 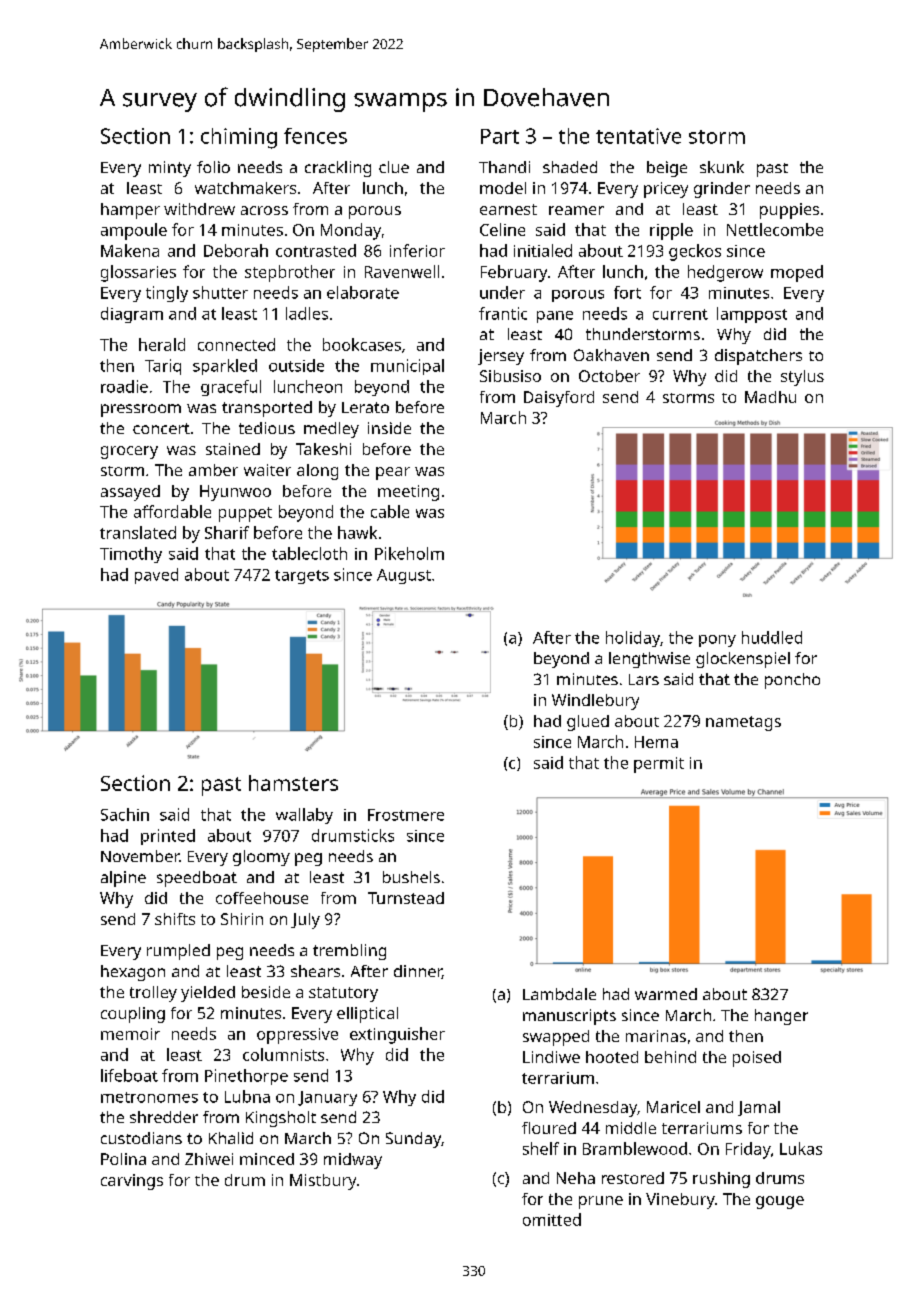 What do you see at coordinates (552, 1219) in the screenshot?
I see `omitted` at bounding box center [552, 1219].
